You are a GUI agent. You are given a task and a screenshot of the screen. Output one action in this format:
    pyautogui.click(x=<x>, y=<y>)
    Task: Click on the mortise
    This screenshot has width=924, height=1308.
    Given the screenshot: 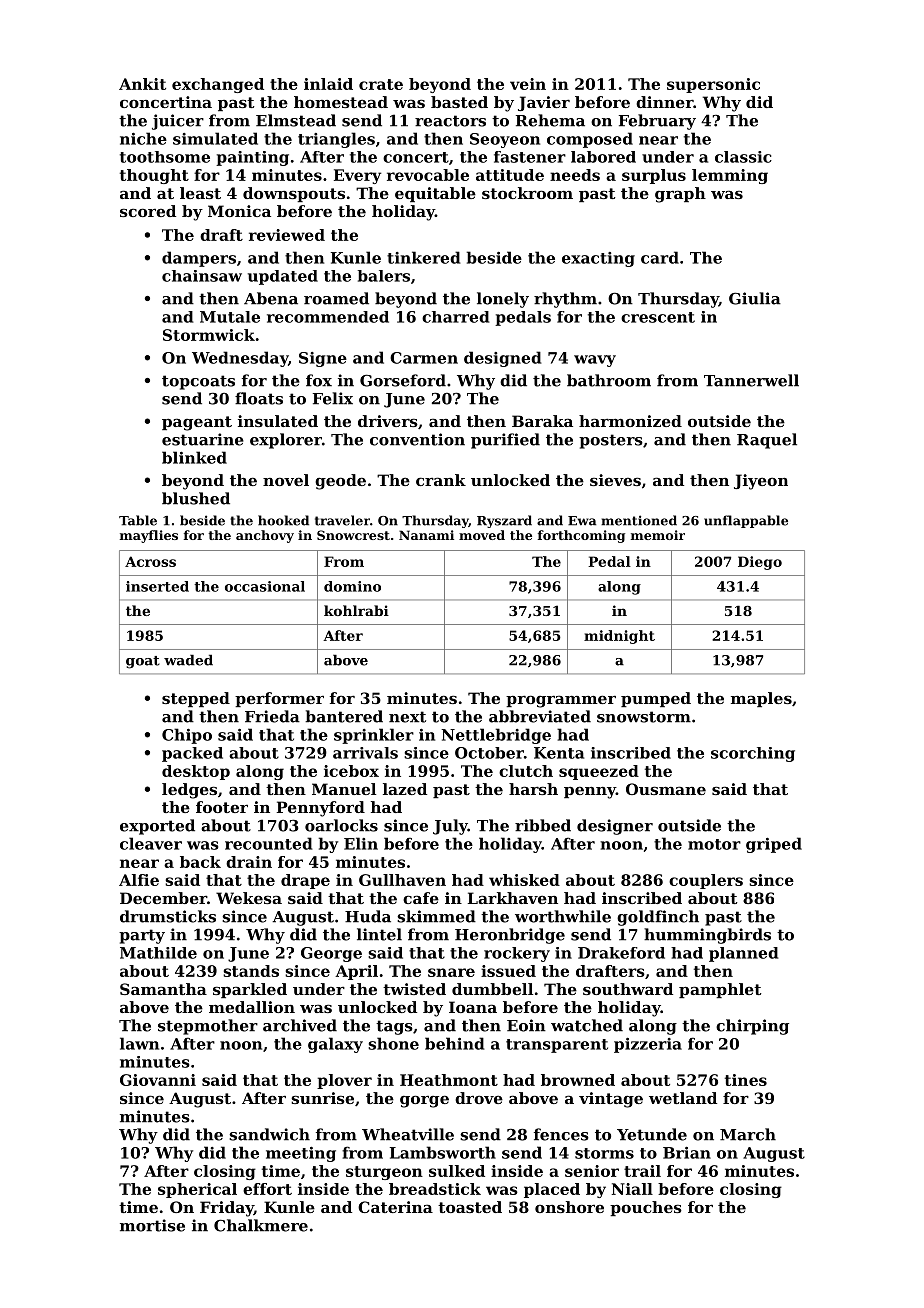 What is the action you would take?
    pyautogui.click(x=152, y=1225)
